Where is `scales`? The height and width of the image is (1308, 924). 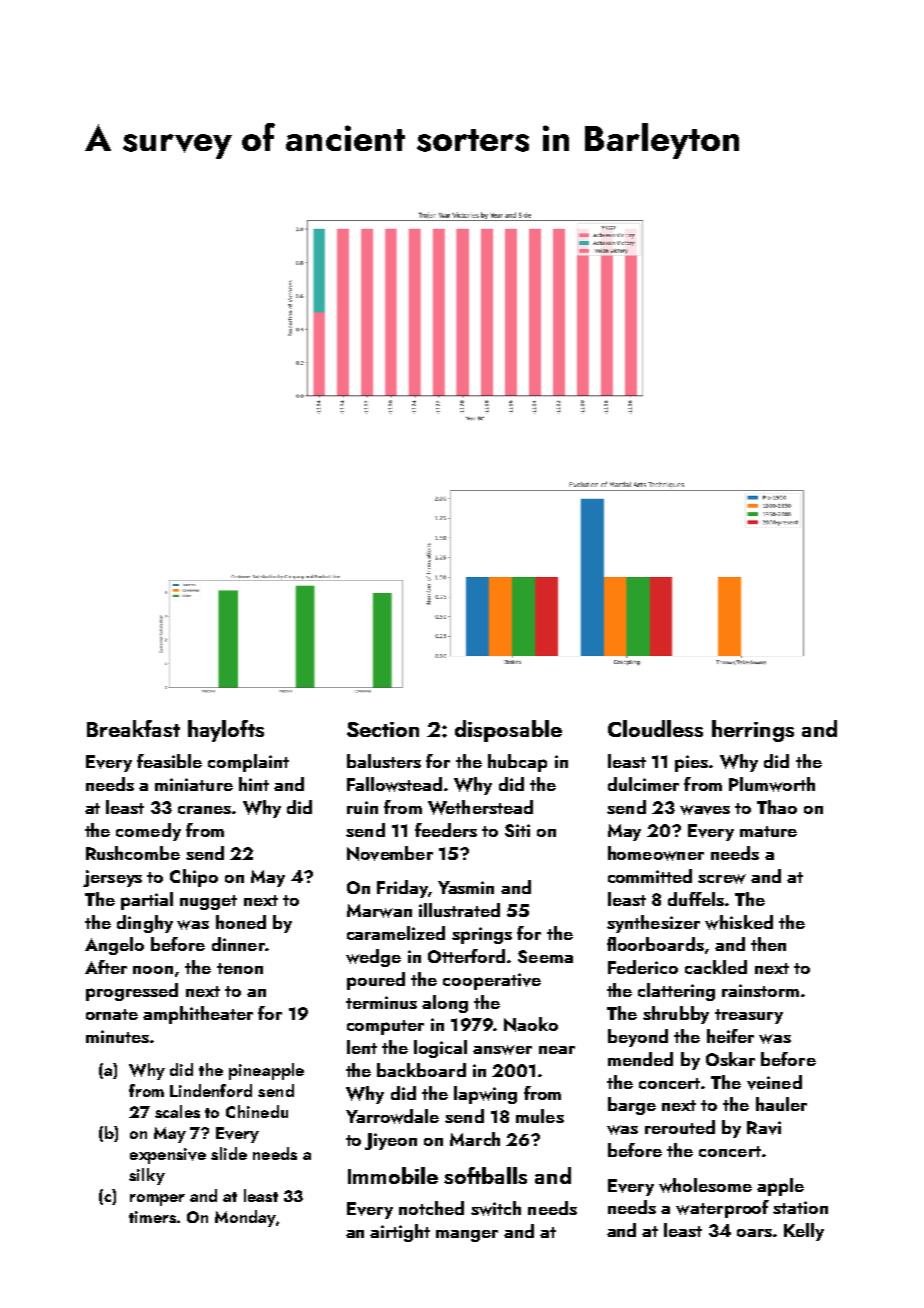
scales is located at coordinates (177, 1111).
